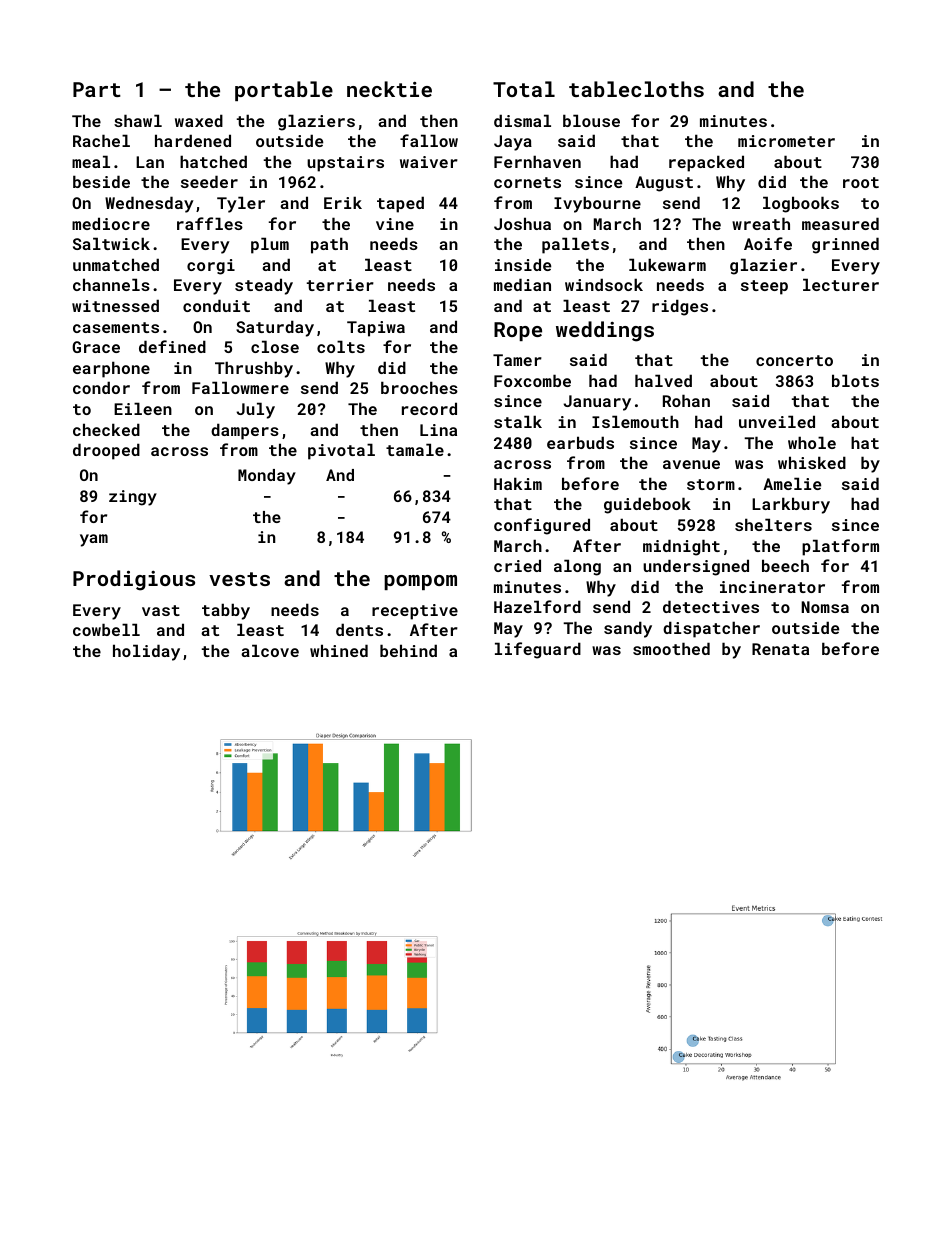  I want to click on repacked, so click(706, 163).
